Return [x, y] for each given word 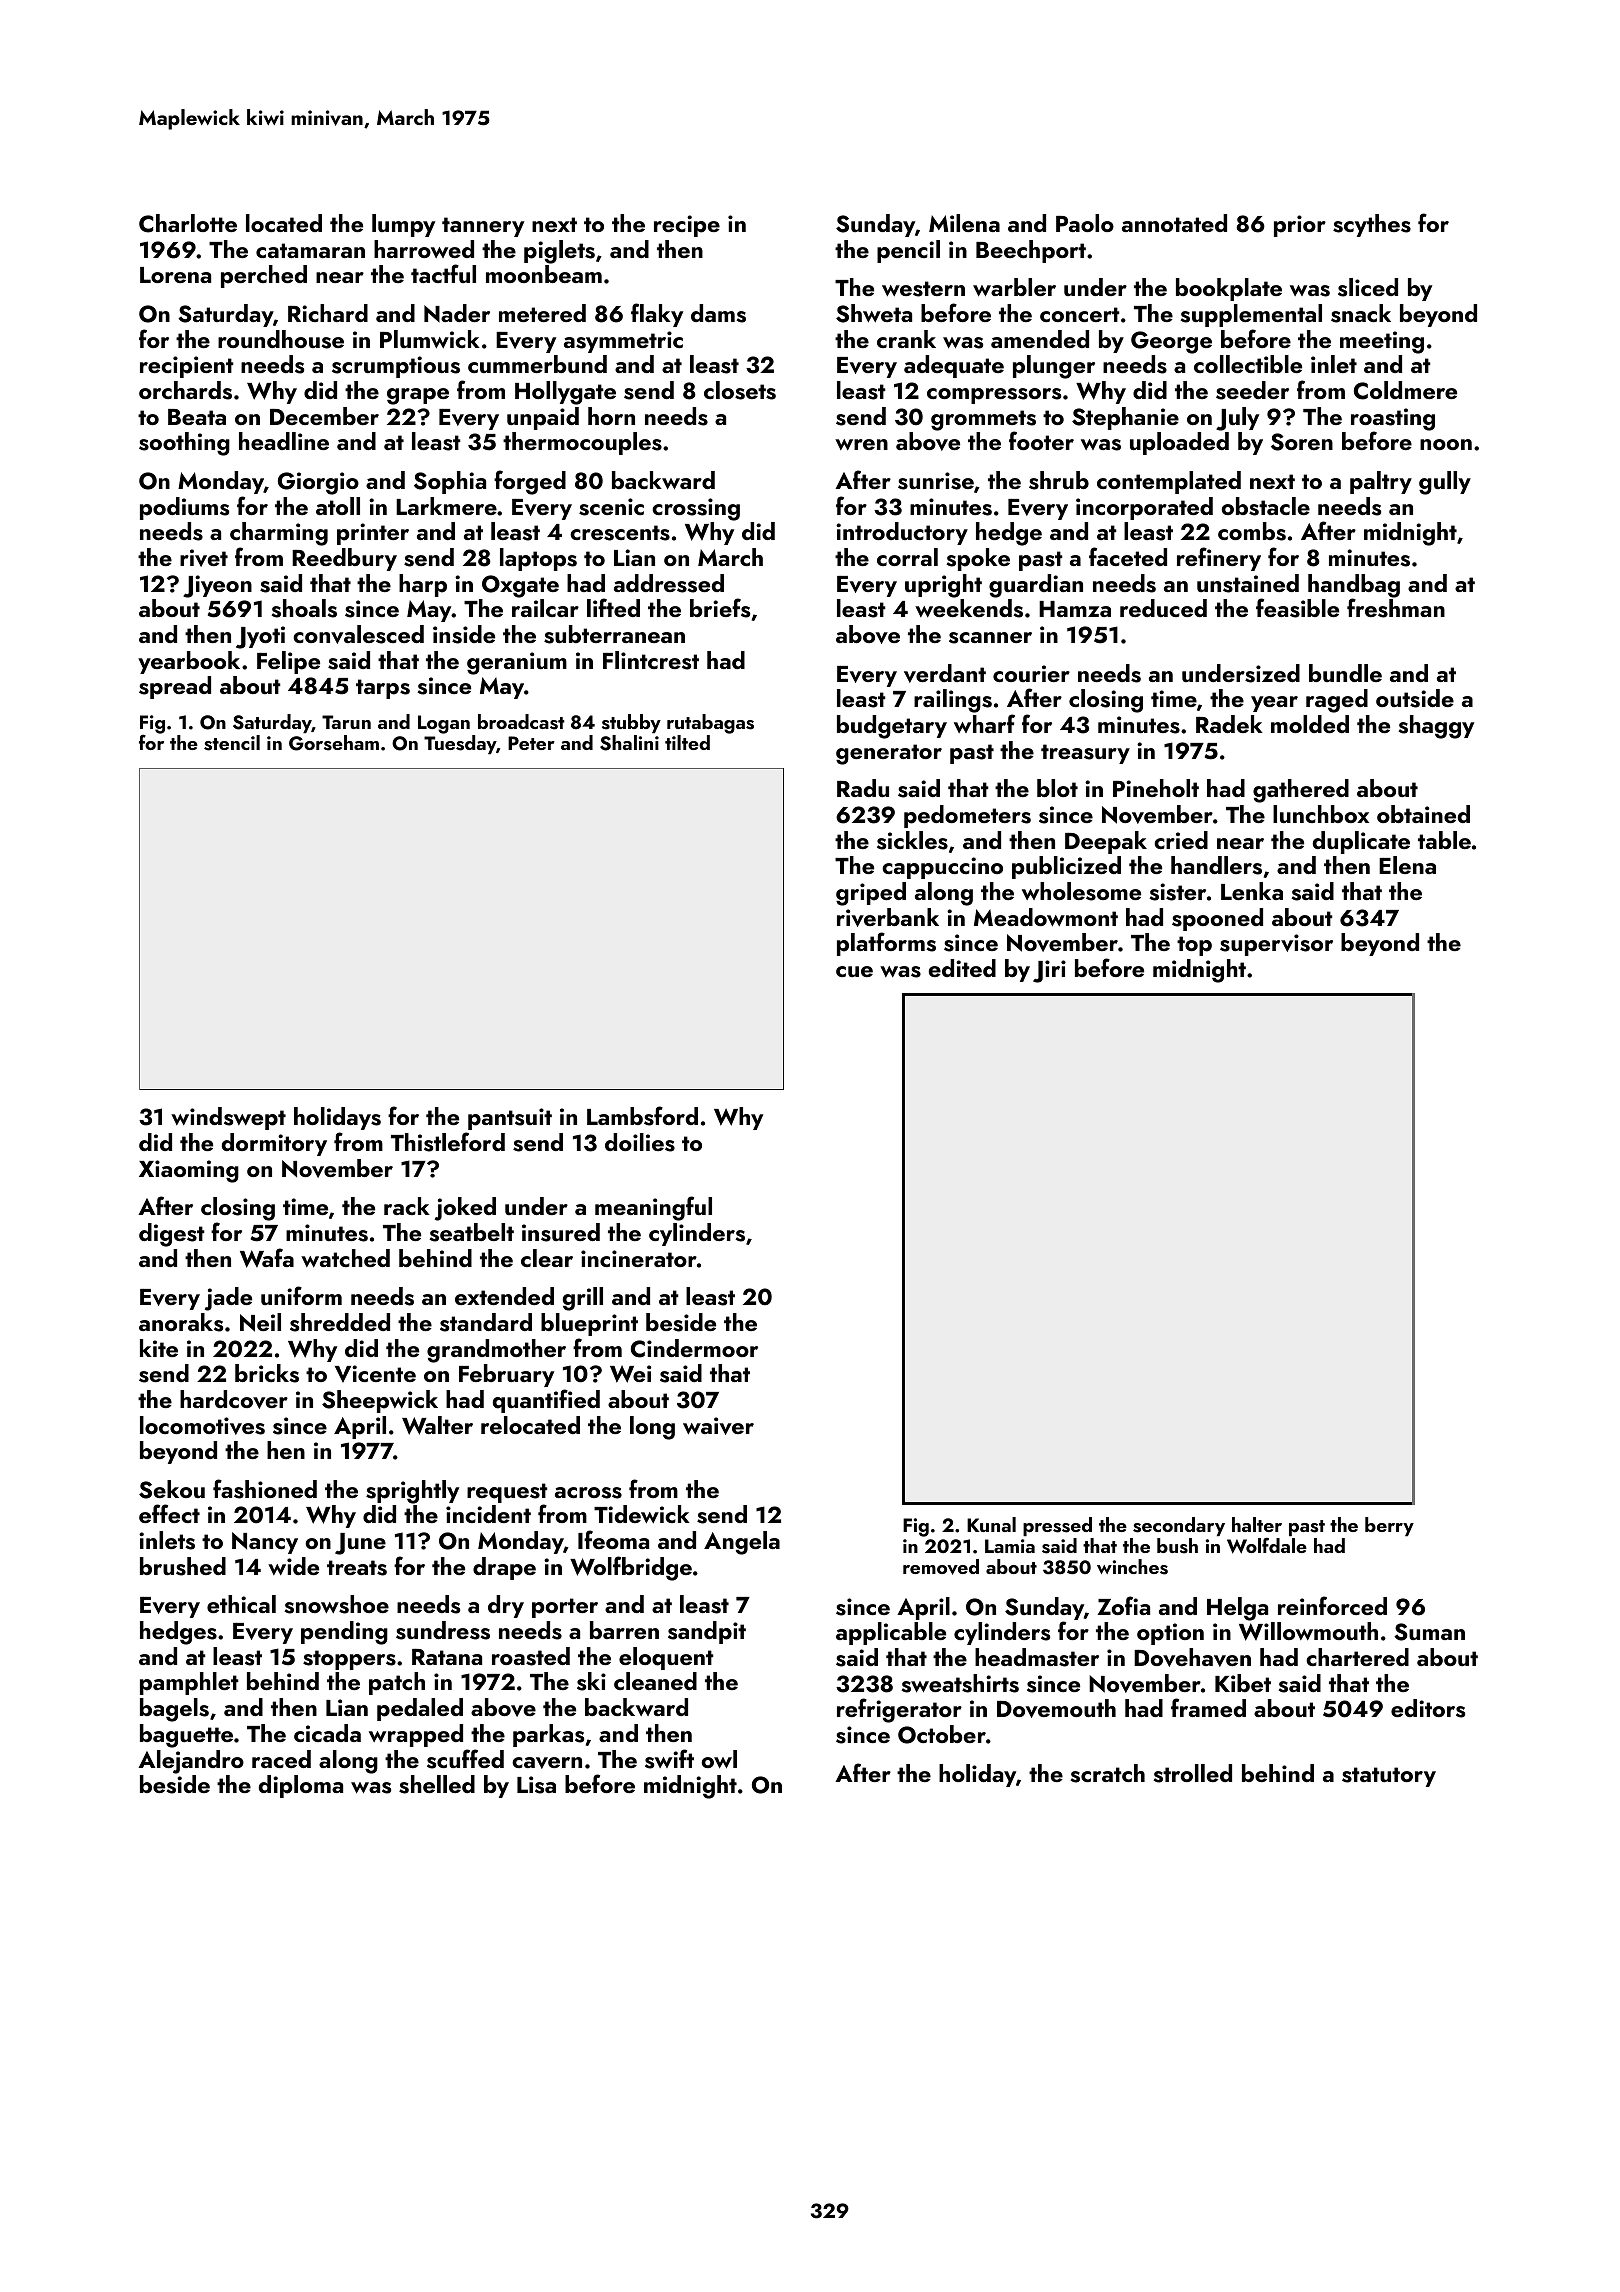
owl [719, 1759]
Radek [1229, 724]
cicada [327, 1733]
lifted [613, 607]
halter [1257, 1524]
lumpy [403, 225]
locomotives [202, 1425]
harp [423, 585]
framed [1208, 1707]
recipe [687, 226]
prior [1300, 226]
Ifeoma [613, 1539]
